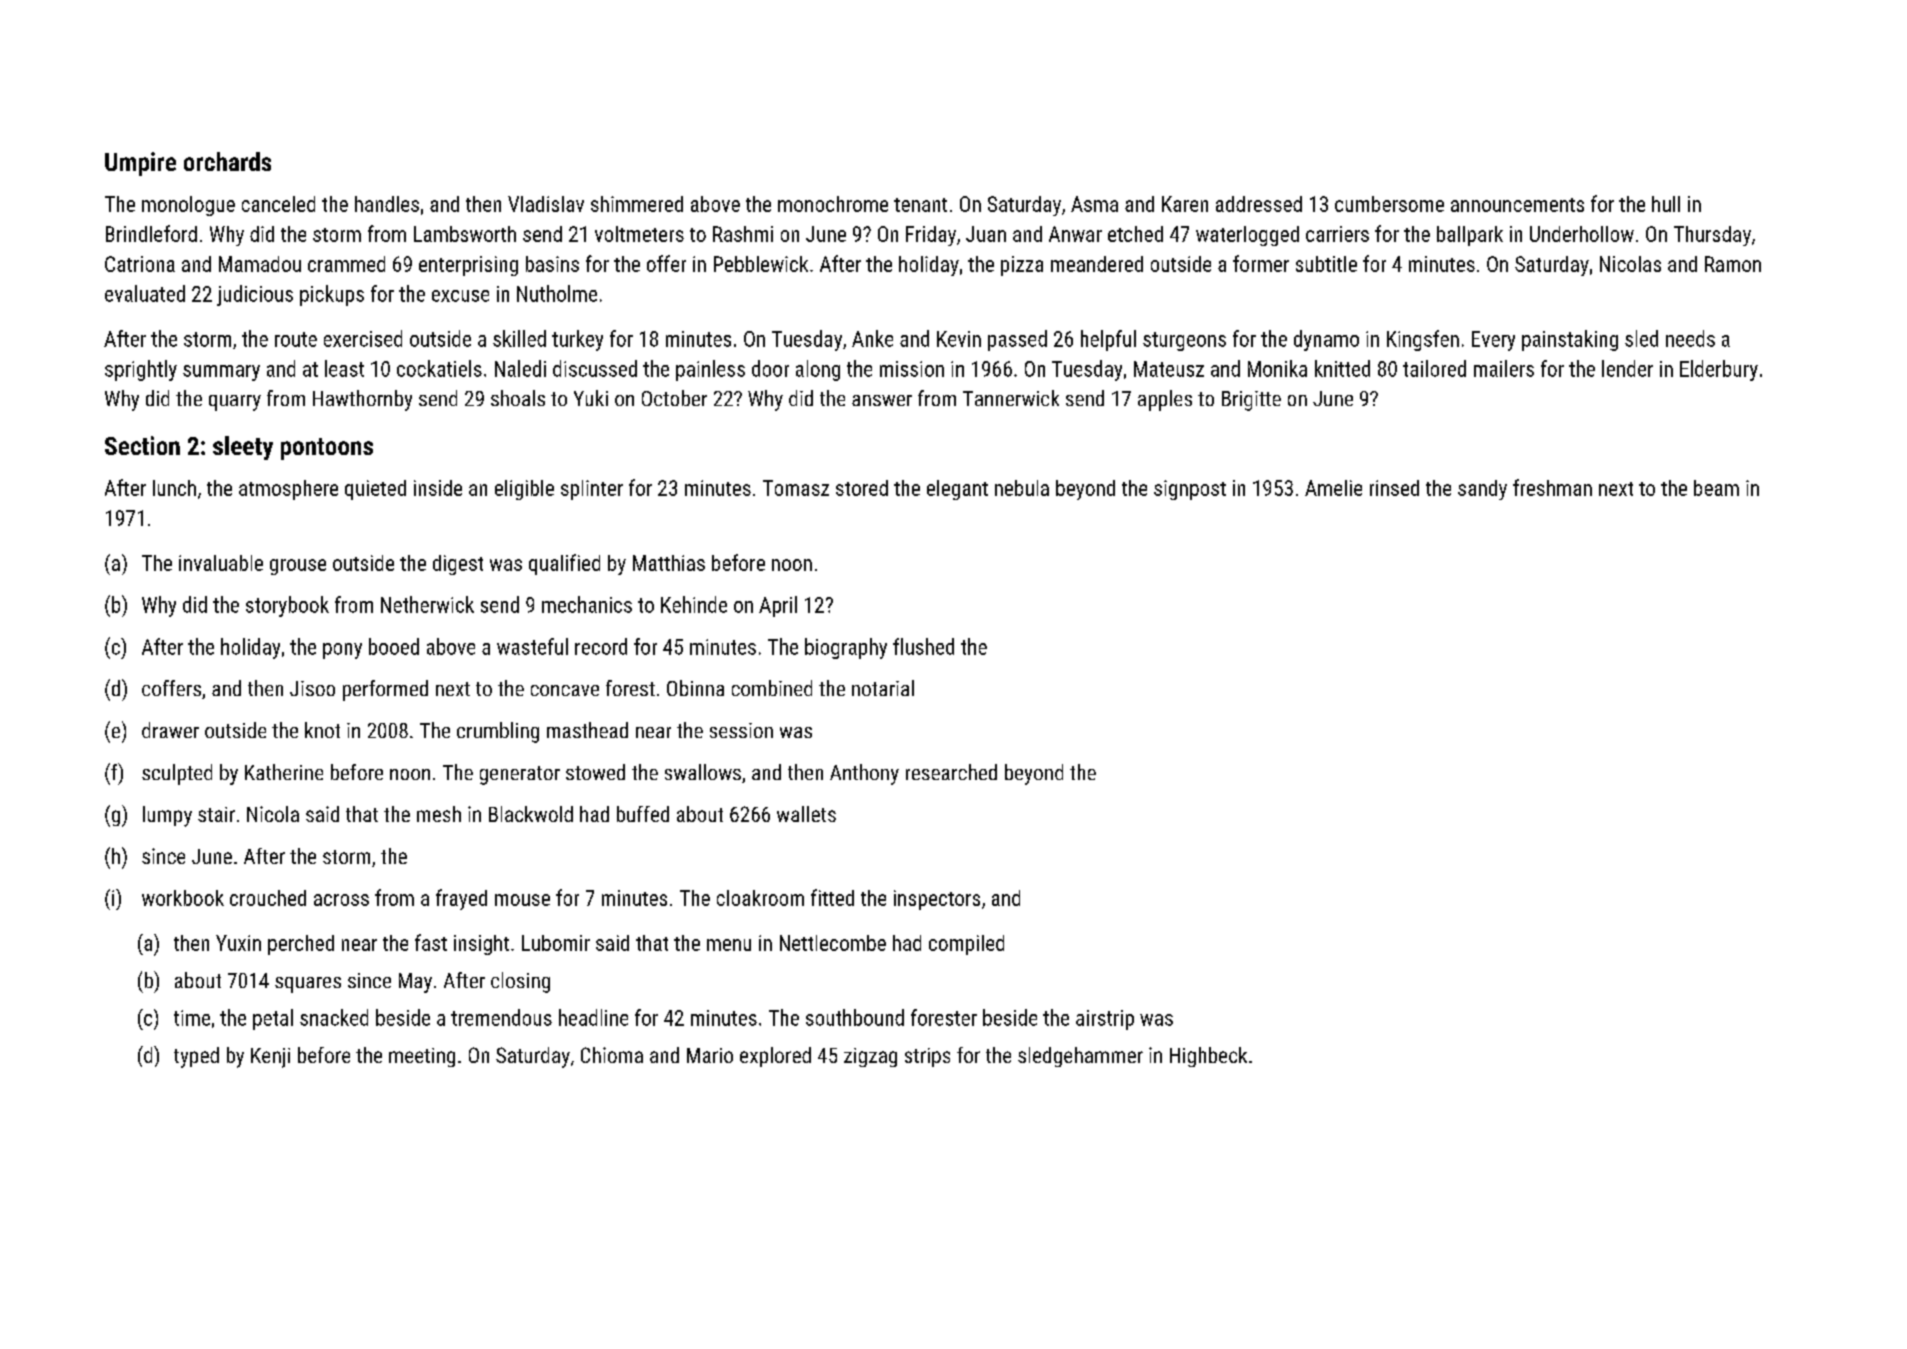 This screenshot has width=1907, height=1349. What do you see at coordinates (923, 646) in the screenshot?
I see `flushed` at bounding box center [923, 646].
